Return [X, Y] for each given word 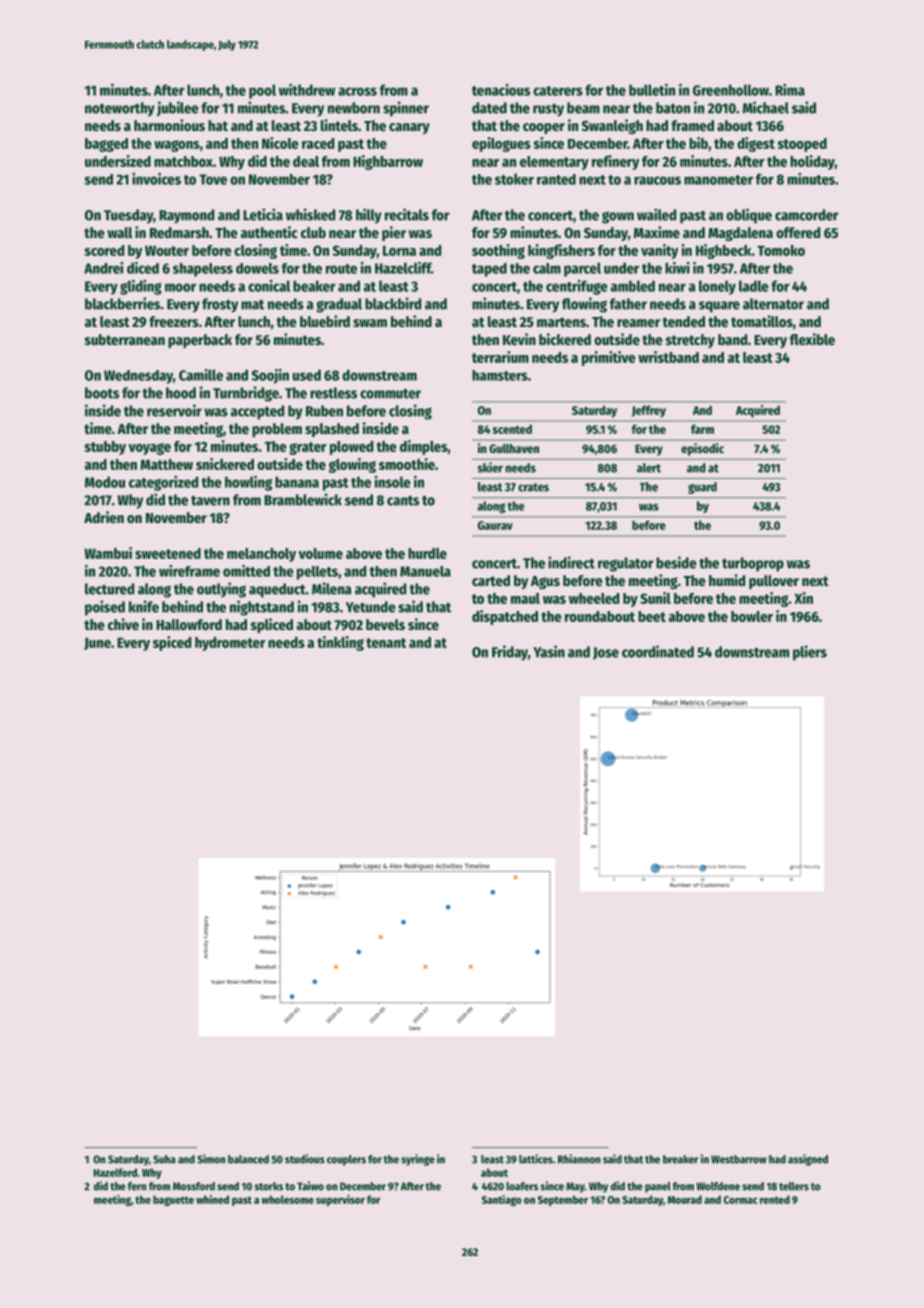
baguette [173, 1200]
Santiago [502, 1200]
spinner [406, 109]
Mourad [685, 1199]
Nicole [280, 143]
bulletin [652, 90]
